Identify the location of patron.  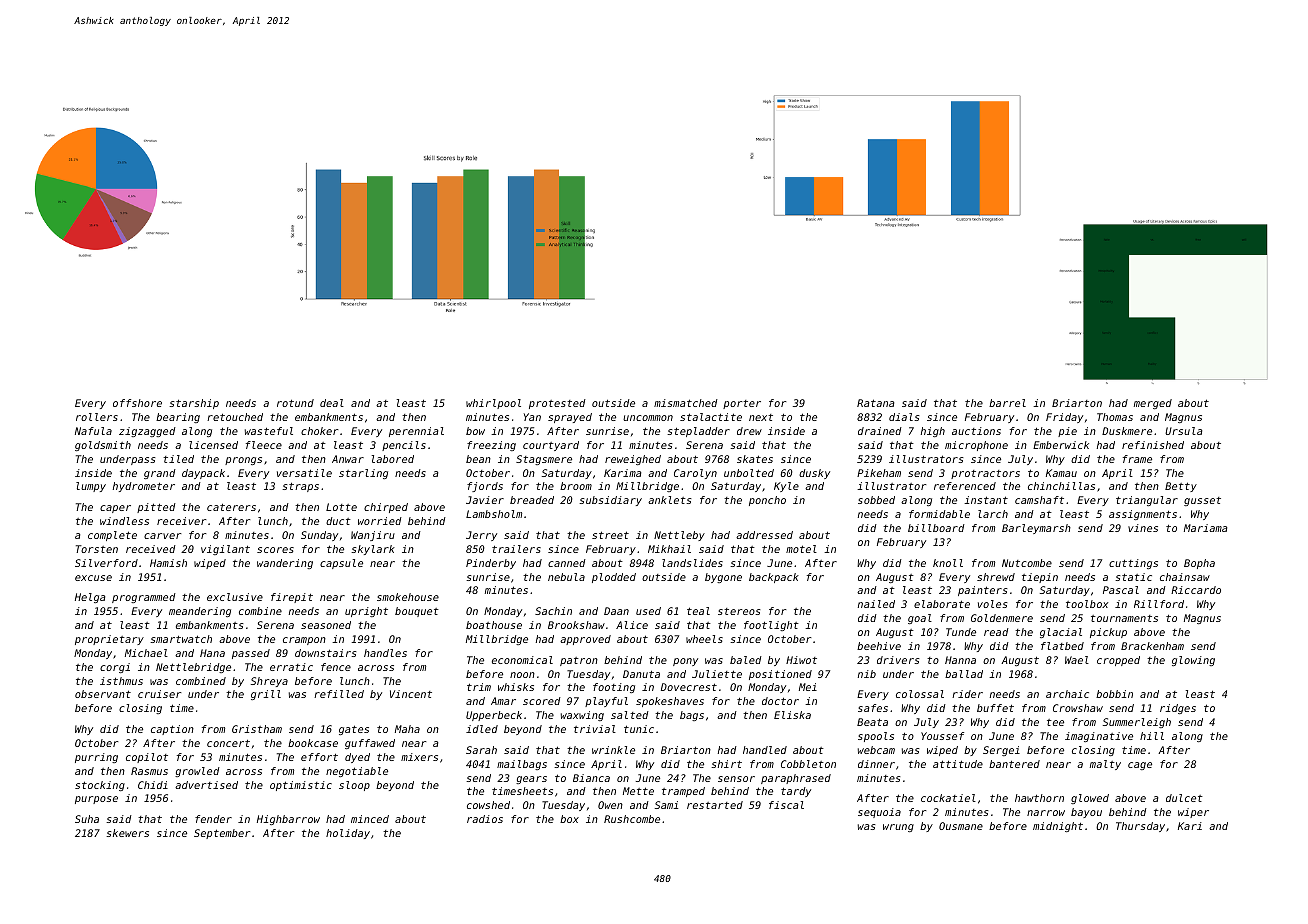
(579, 661).
